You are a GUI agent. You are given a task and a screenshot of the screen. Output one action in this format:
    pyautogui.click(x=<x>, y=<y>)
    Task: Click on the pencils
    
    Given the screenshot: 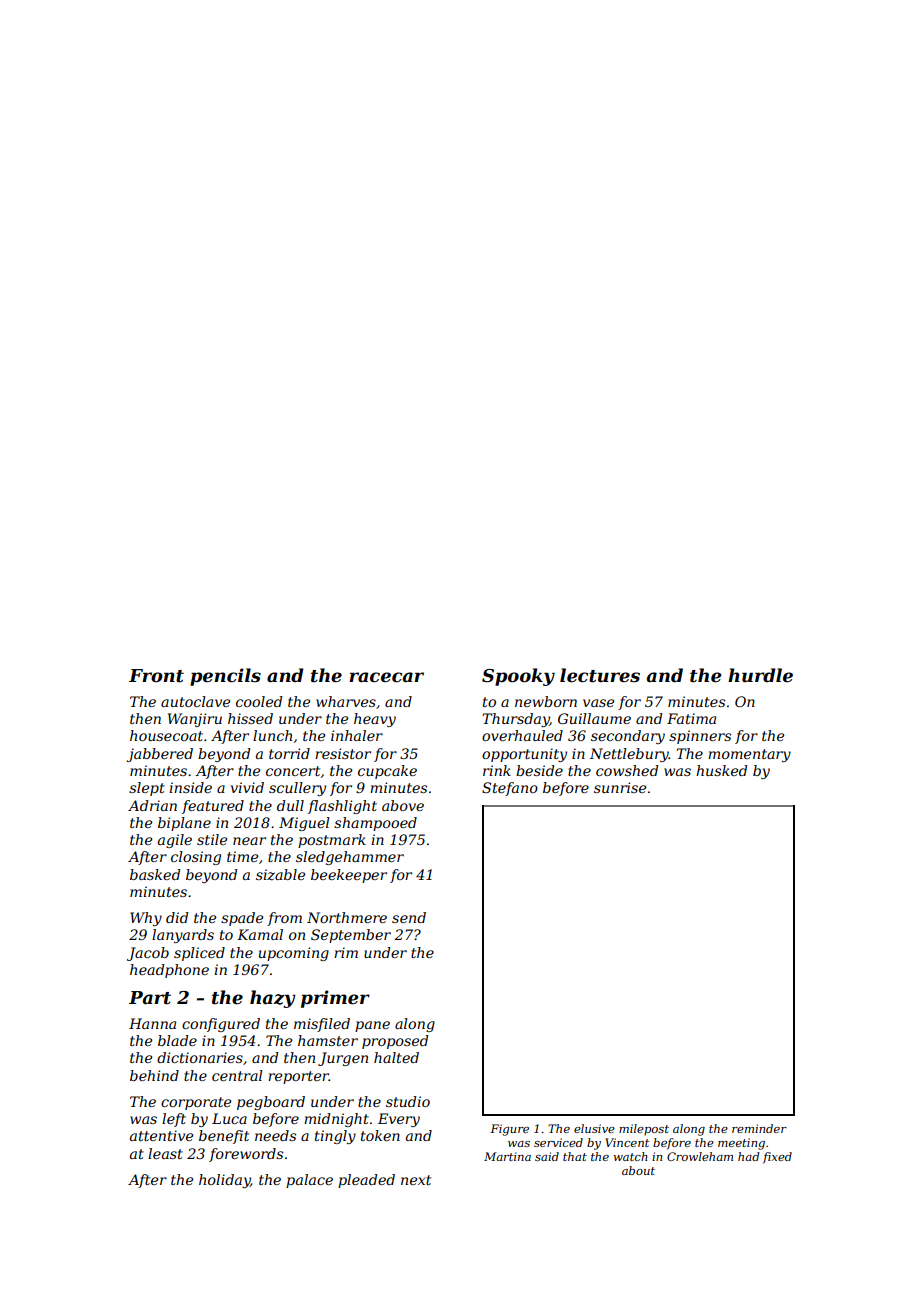 What is the action you would take?
    pyautogui.click(x=225, y=677)
